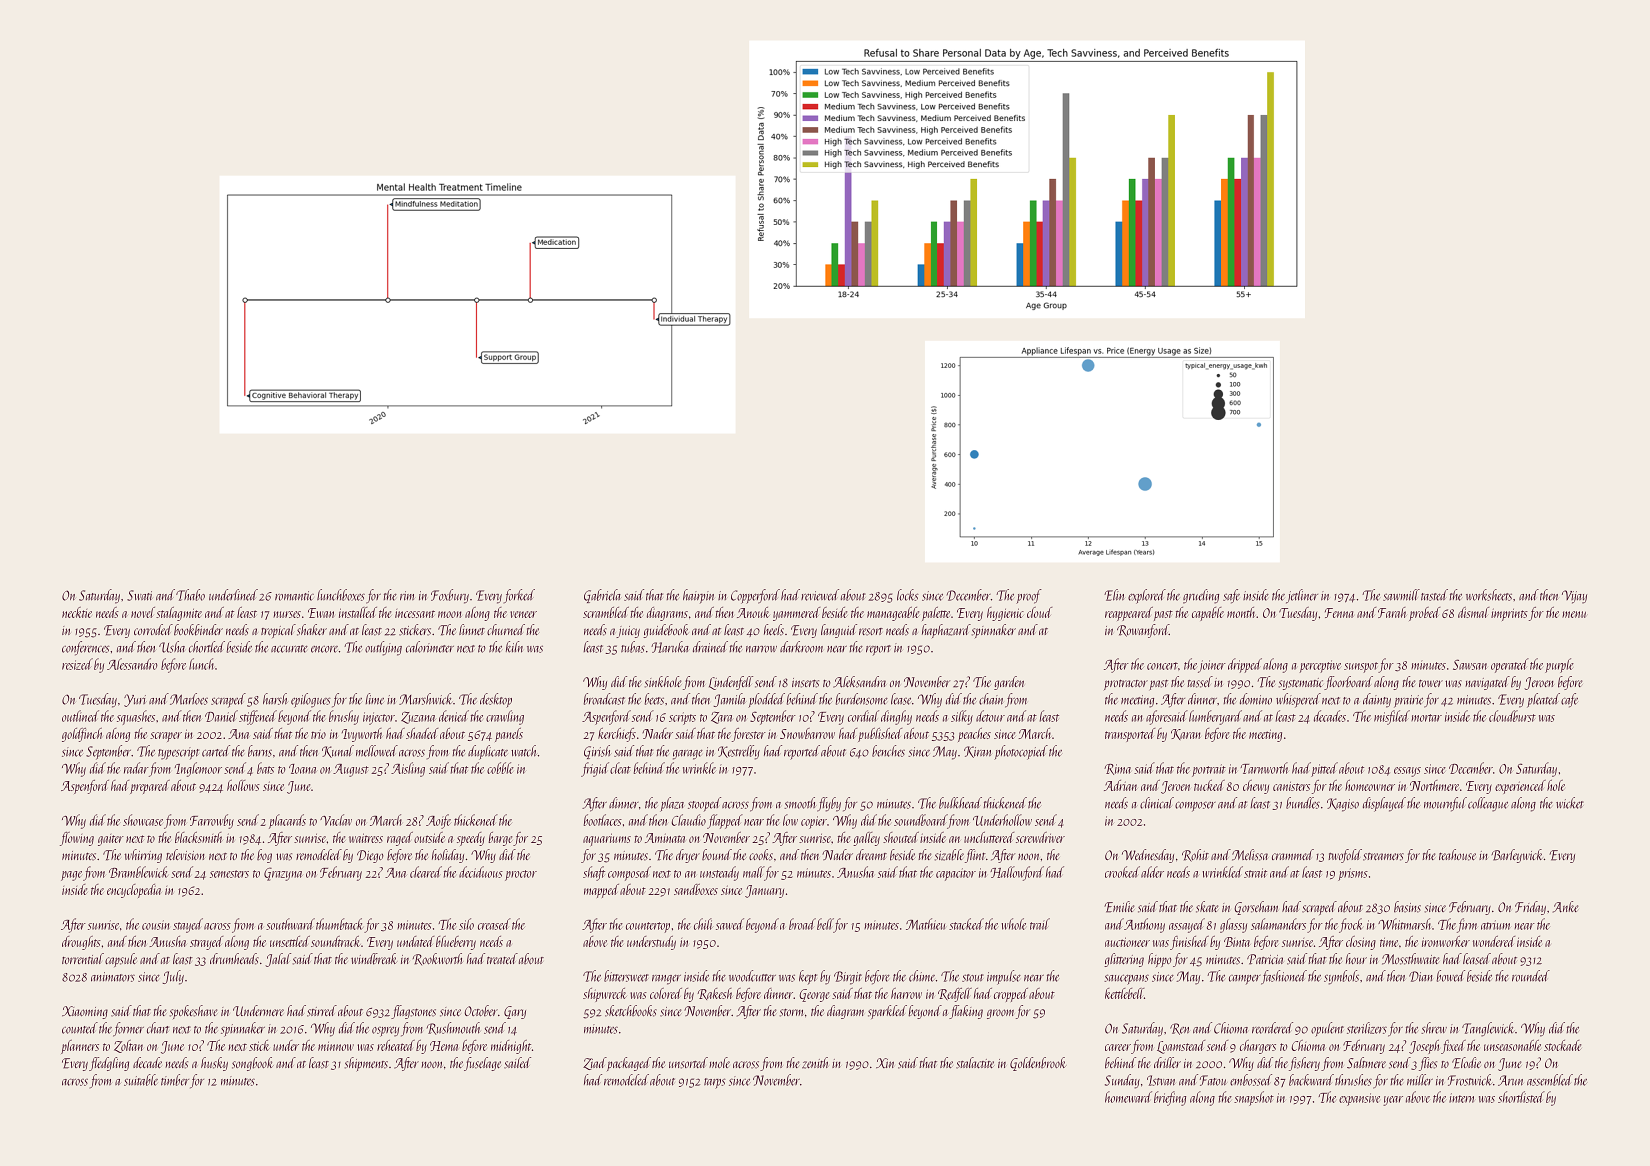  Describe the element at coordinates (324, 649) in the screenshot. I see `encore` at that location.
